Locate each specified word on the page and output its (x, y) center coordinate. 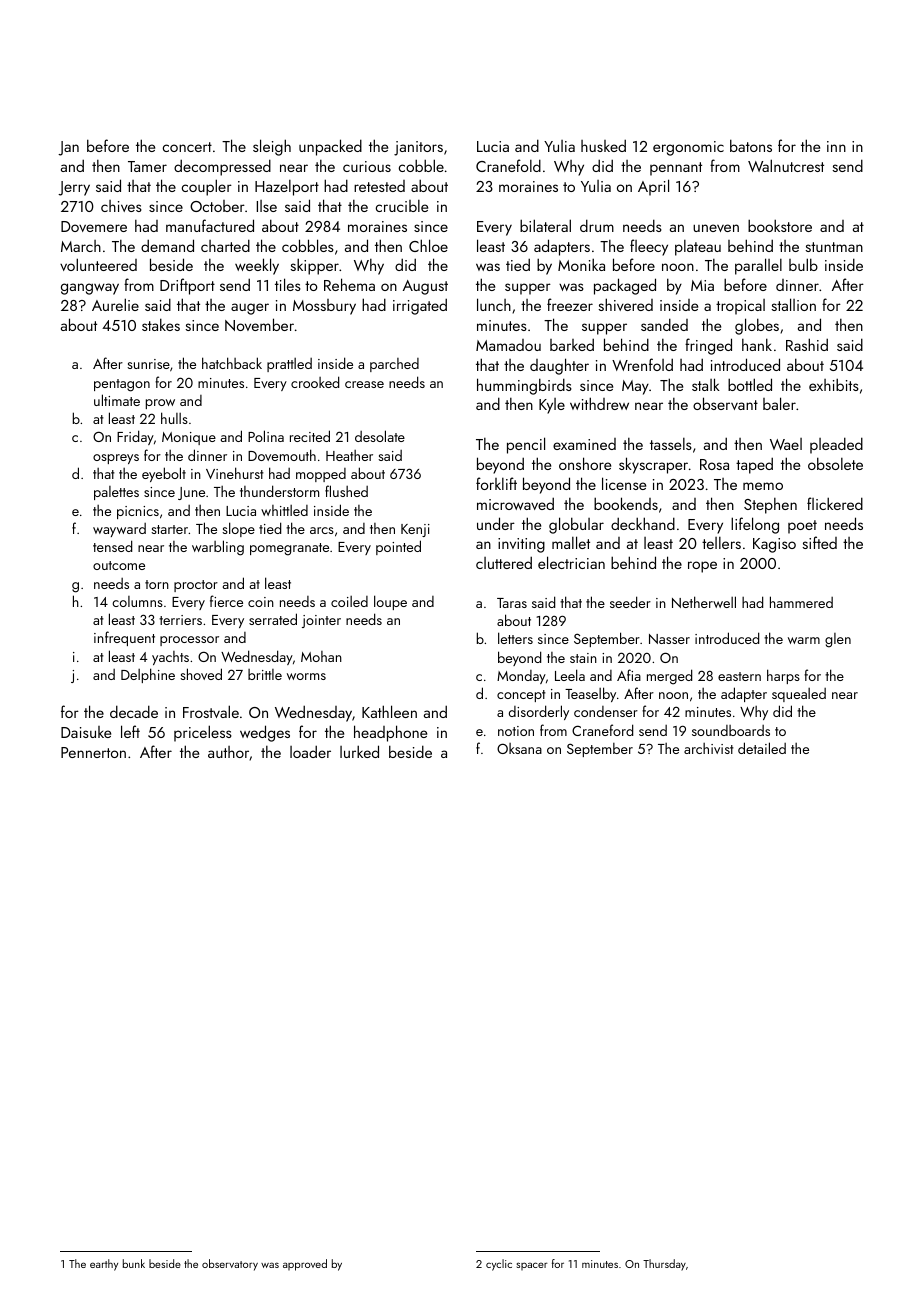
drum (597, 225)
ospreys (116, 459)
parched (394, 365)
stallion (793, 304)
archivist (709, 748)
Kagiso (774, 545)
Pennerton (93, 752)
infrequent (124, 638)
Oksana (519, 748)
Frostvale (211, 711)
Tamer (147, 166)
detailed (762, 748)
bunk (134, 1263)
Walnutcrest (786, 165)
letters (515, 638)
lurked (359, 751)
